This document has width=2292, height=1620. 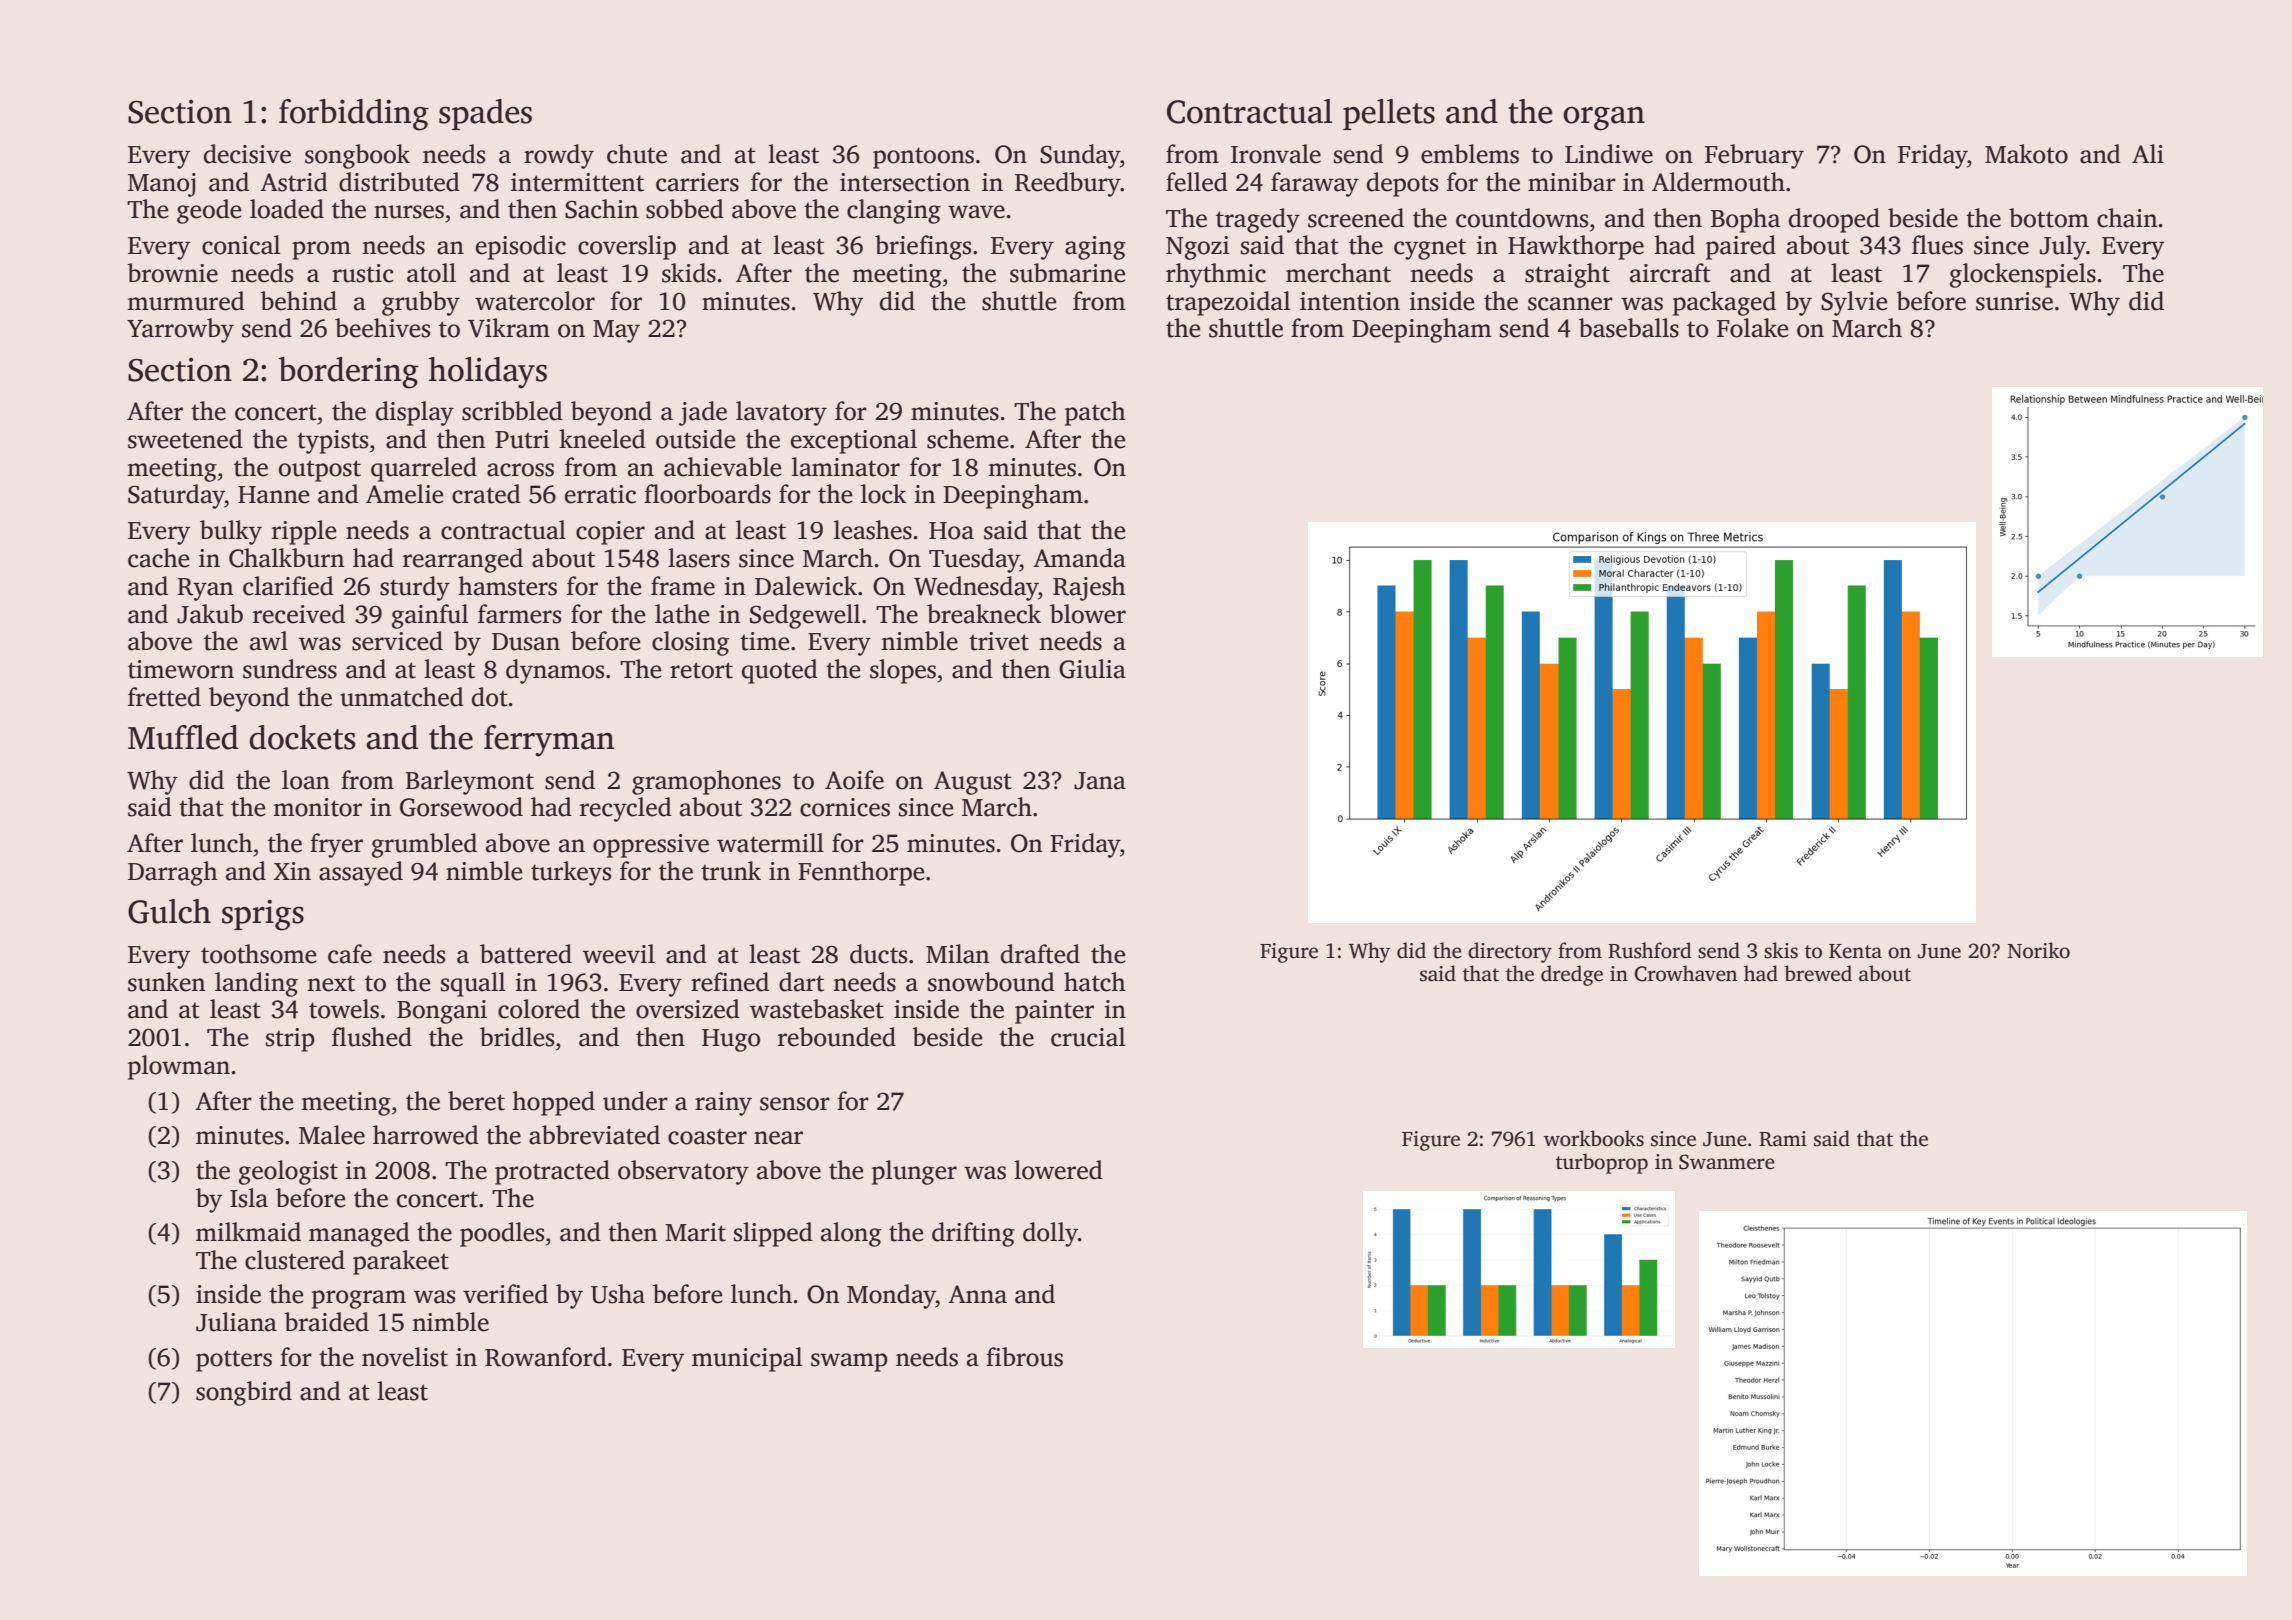 I want to click on laminator, so click(x=846, y=467).
